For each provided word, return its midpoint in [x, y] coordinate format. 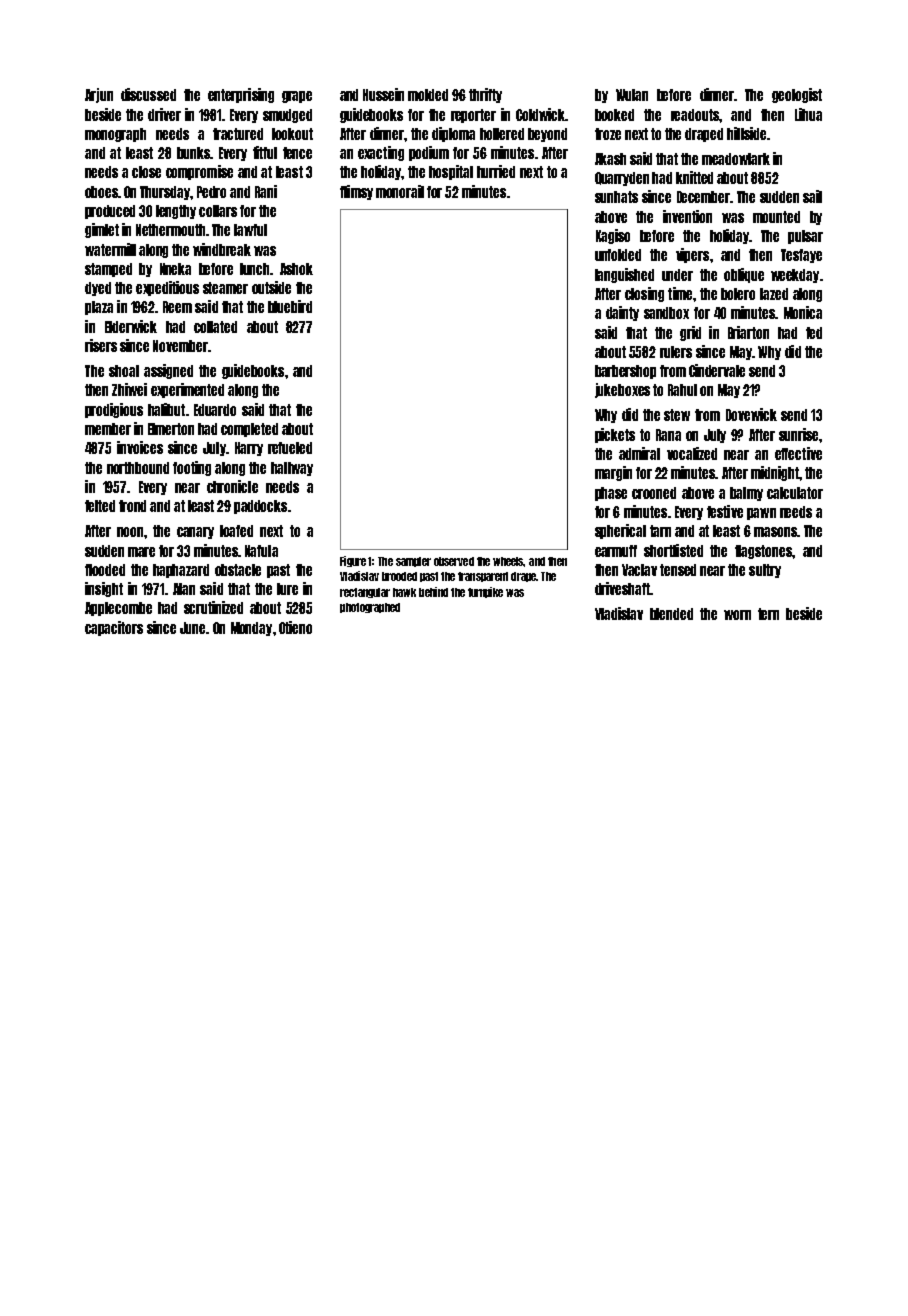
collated [215, 327]
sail [812, 196]
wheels [508, 561]
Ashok [296, 269]
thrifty [485, 95]
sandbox [666, 313]
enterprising [241, 95]
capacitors [114, 628]
